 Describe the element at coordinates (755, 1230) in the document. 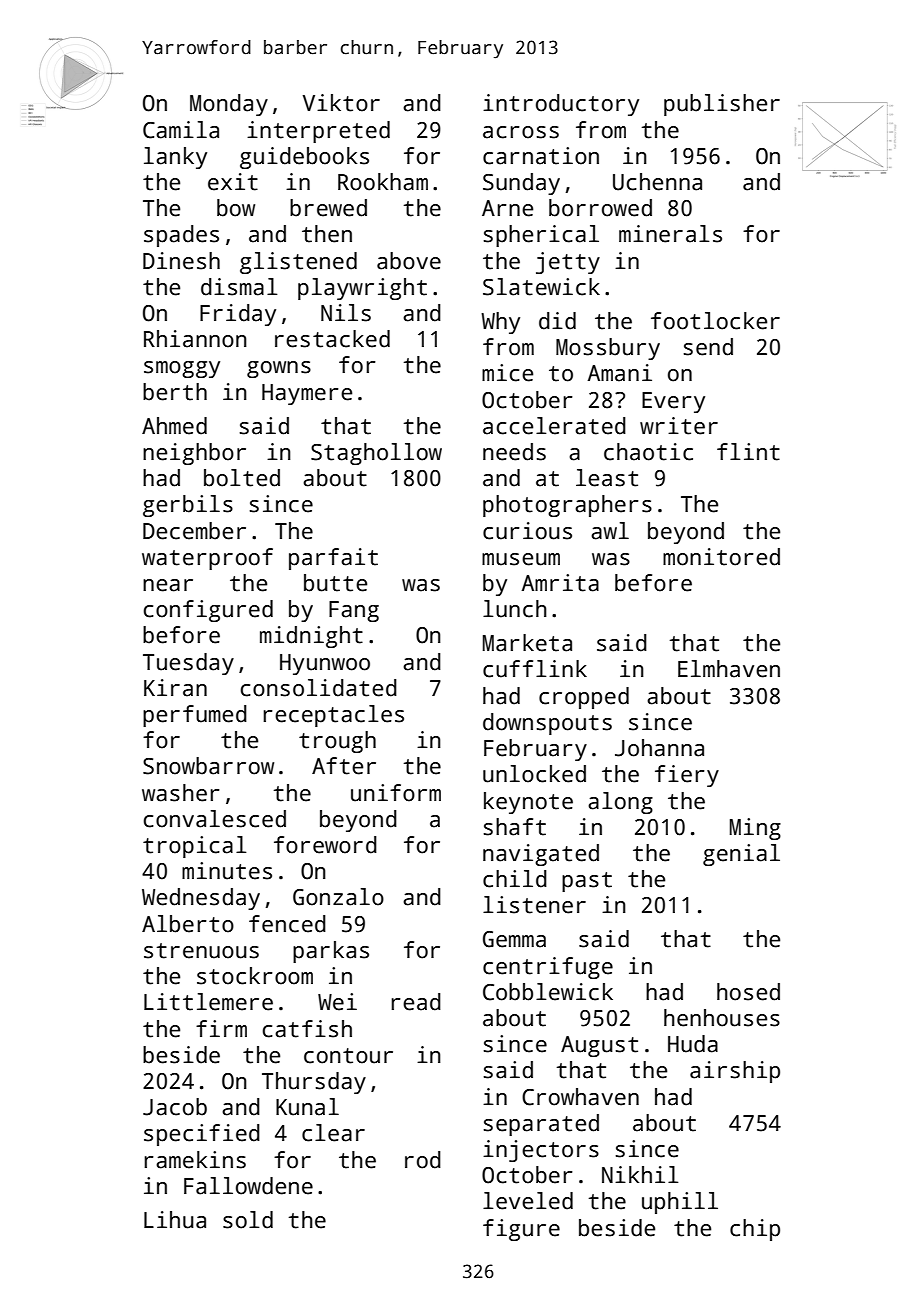

I see `chip` at that location.
